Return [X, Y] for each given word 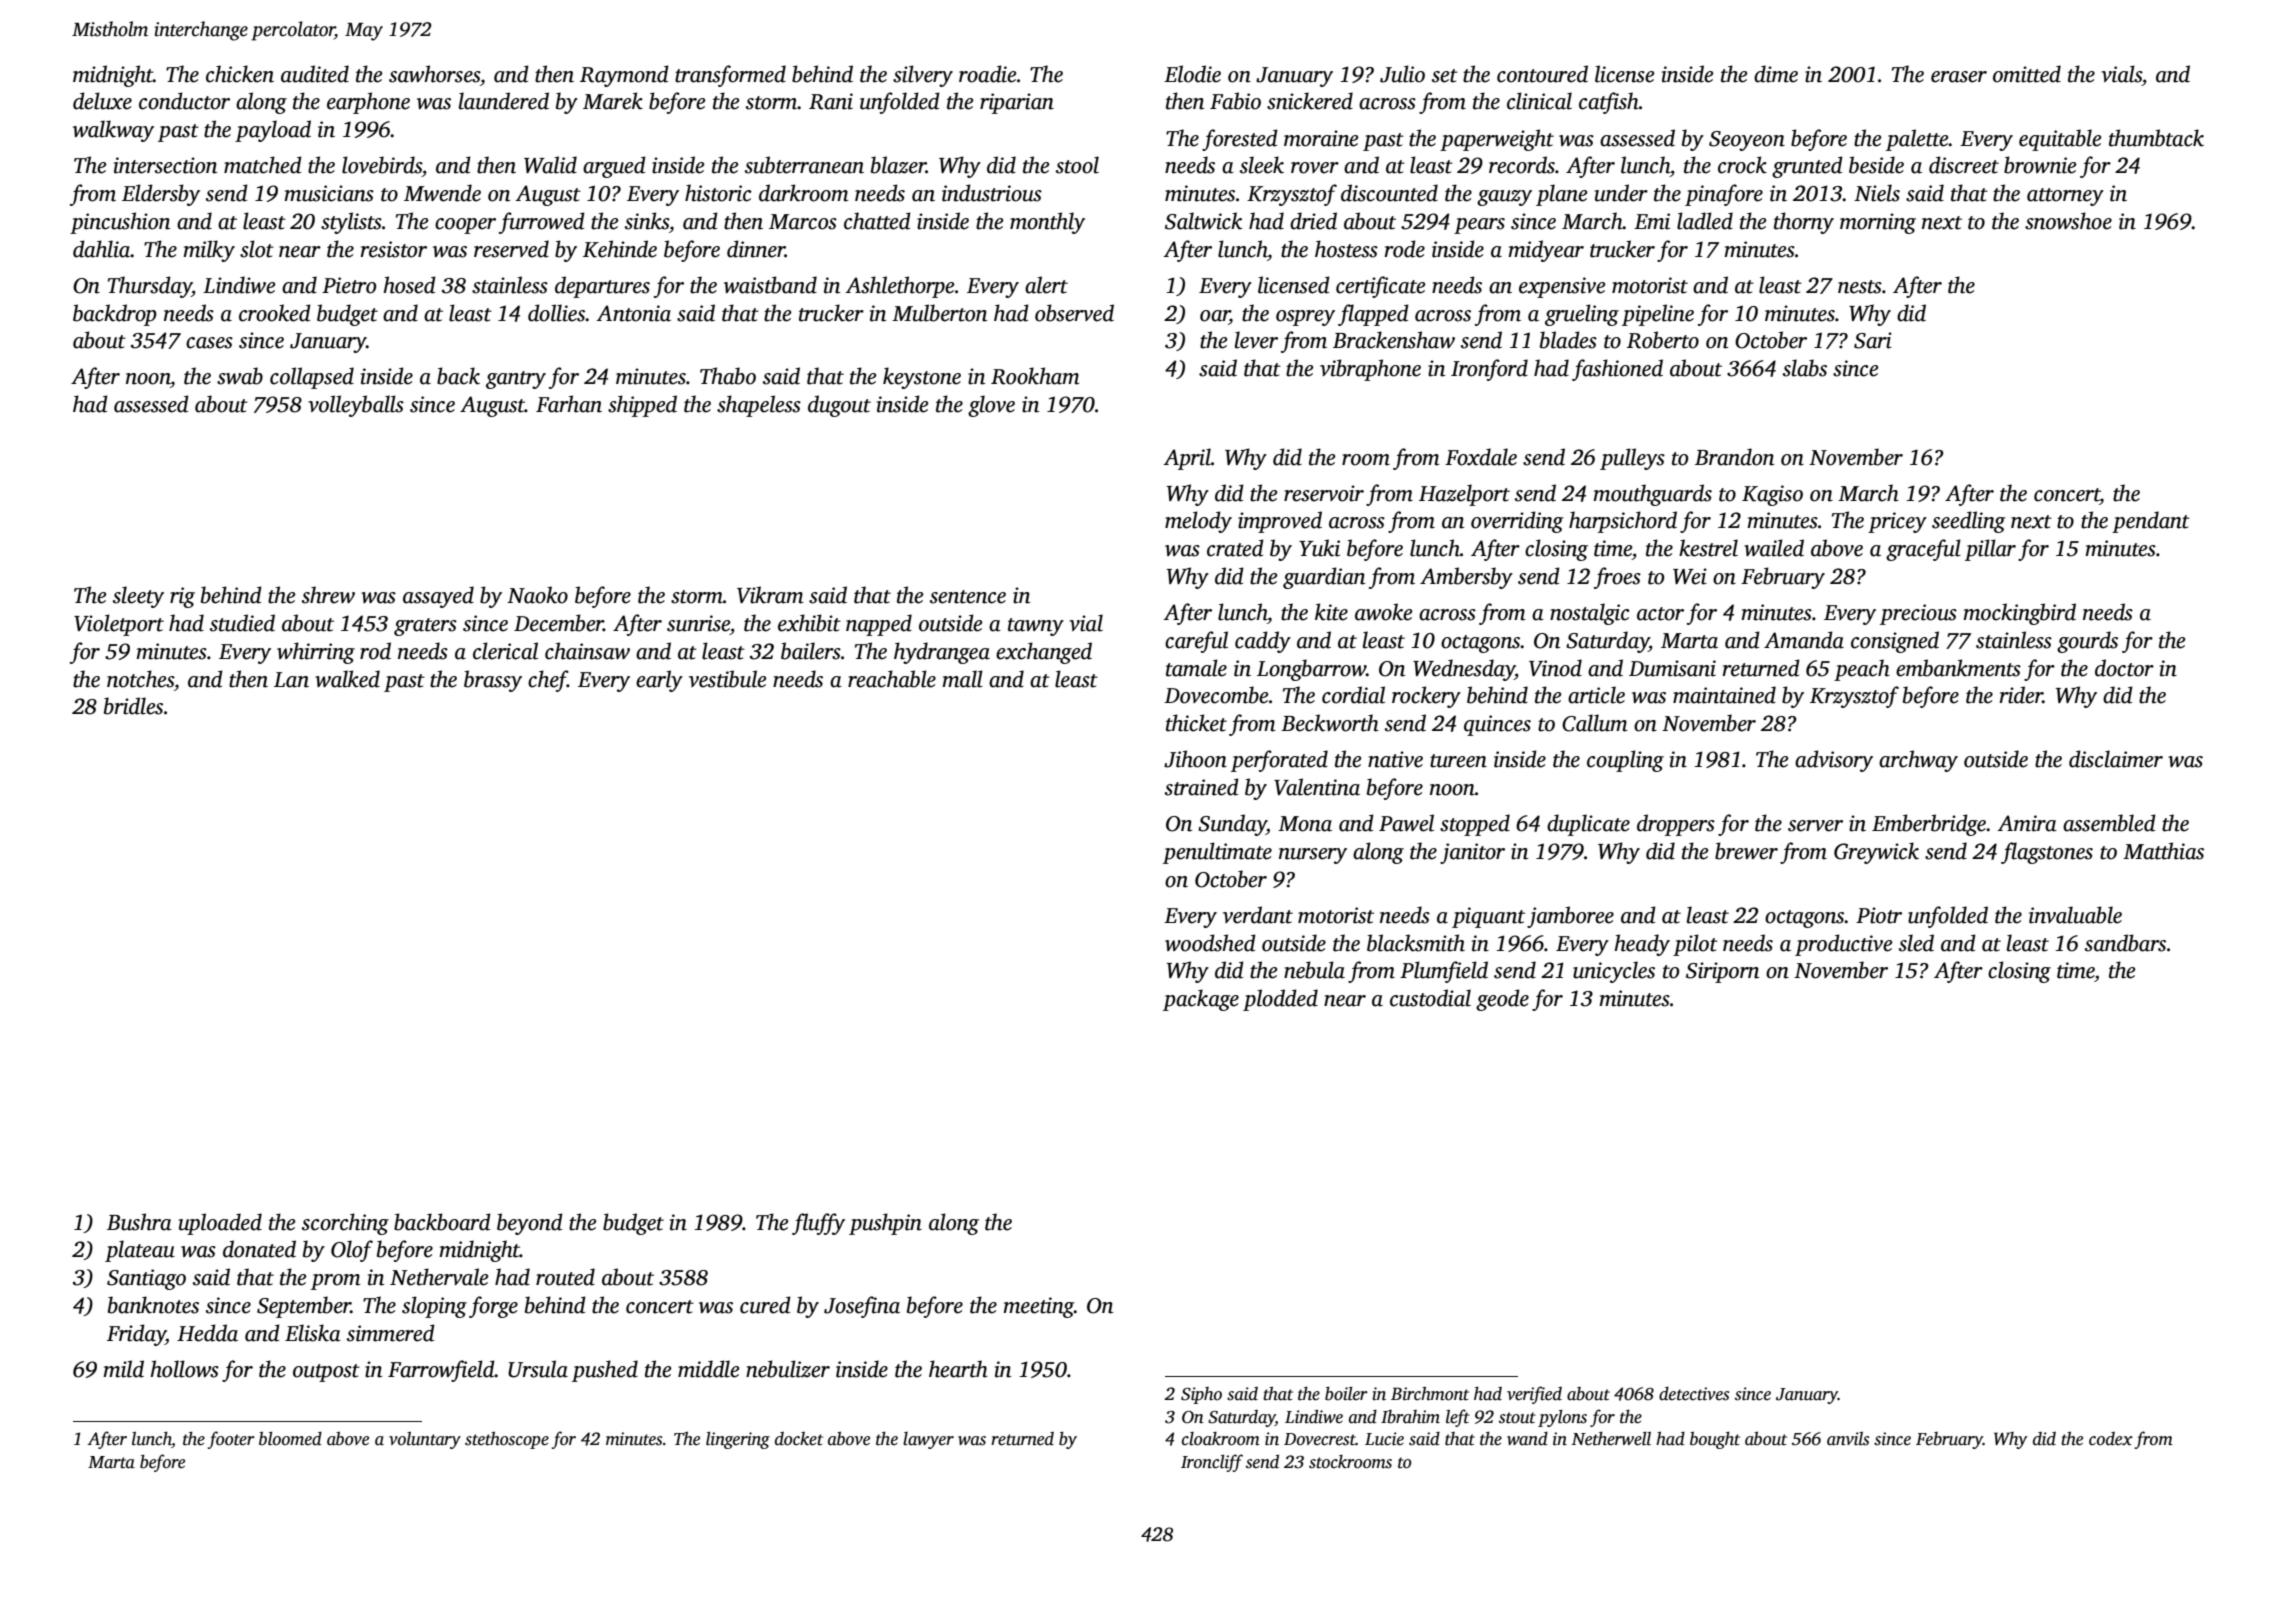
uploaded [220, 1224]
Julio [1402, 74]
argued [614, 167]
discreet [1964, 165]
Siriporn [1722, 972]
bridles [133, 706]
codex [2111, 1439]
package [1201, 1000]
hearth [958, 1369]
